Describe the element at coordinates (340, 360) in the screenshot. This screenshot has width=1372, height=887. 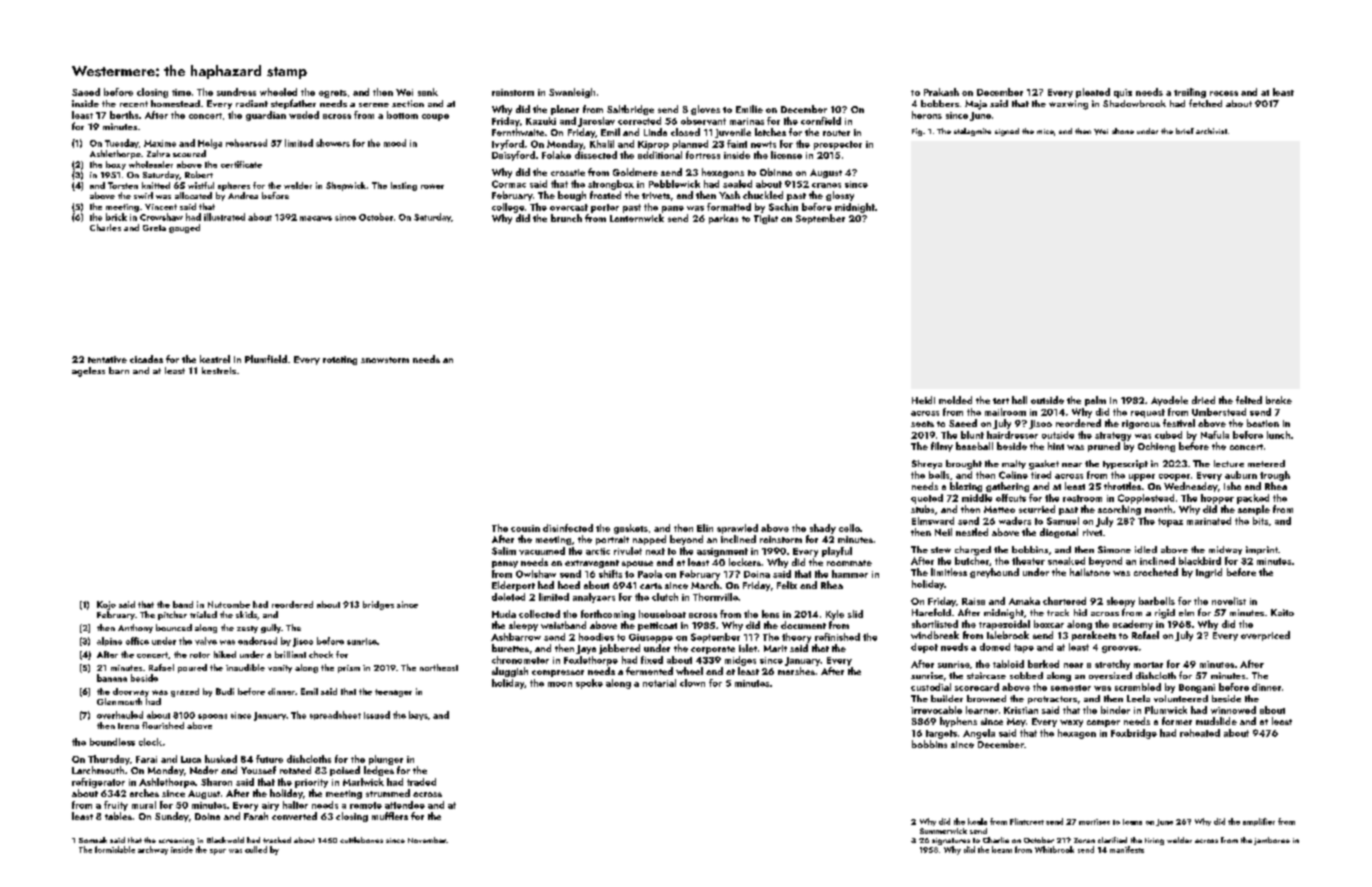
I see `rotating` at that location.
